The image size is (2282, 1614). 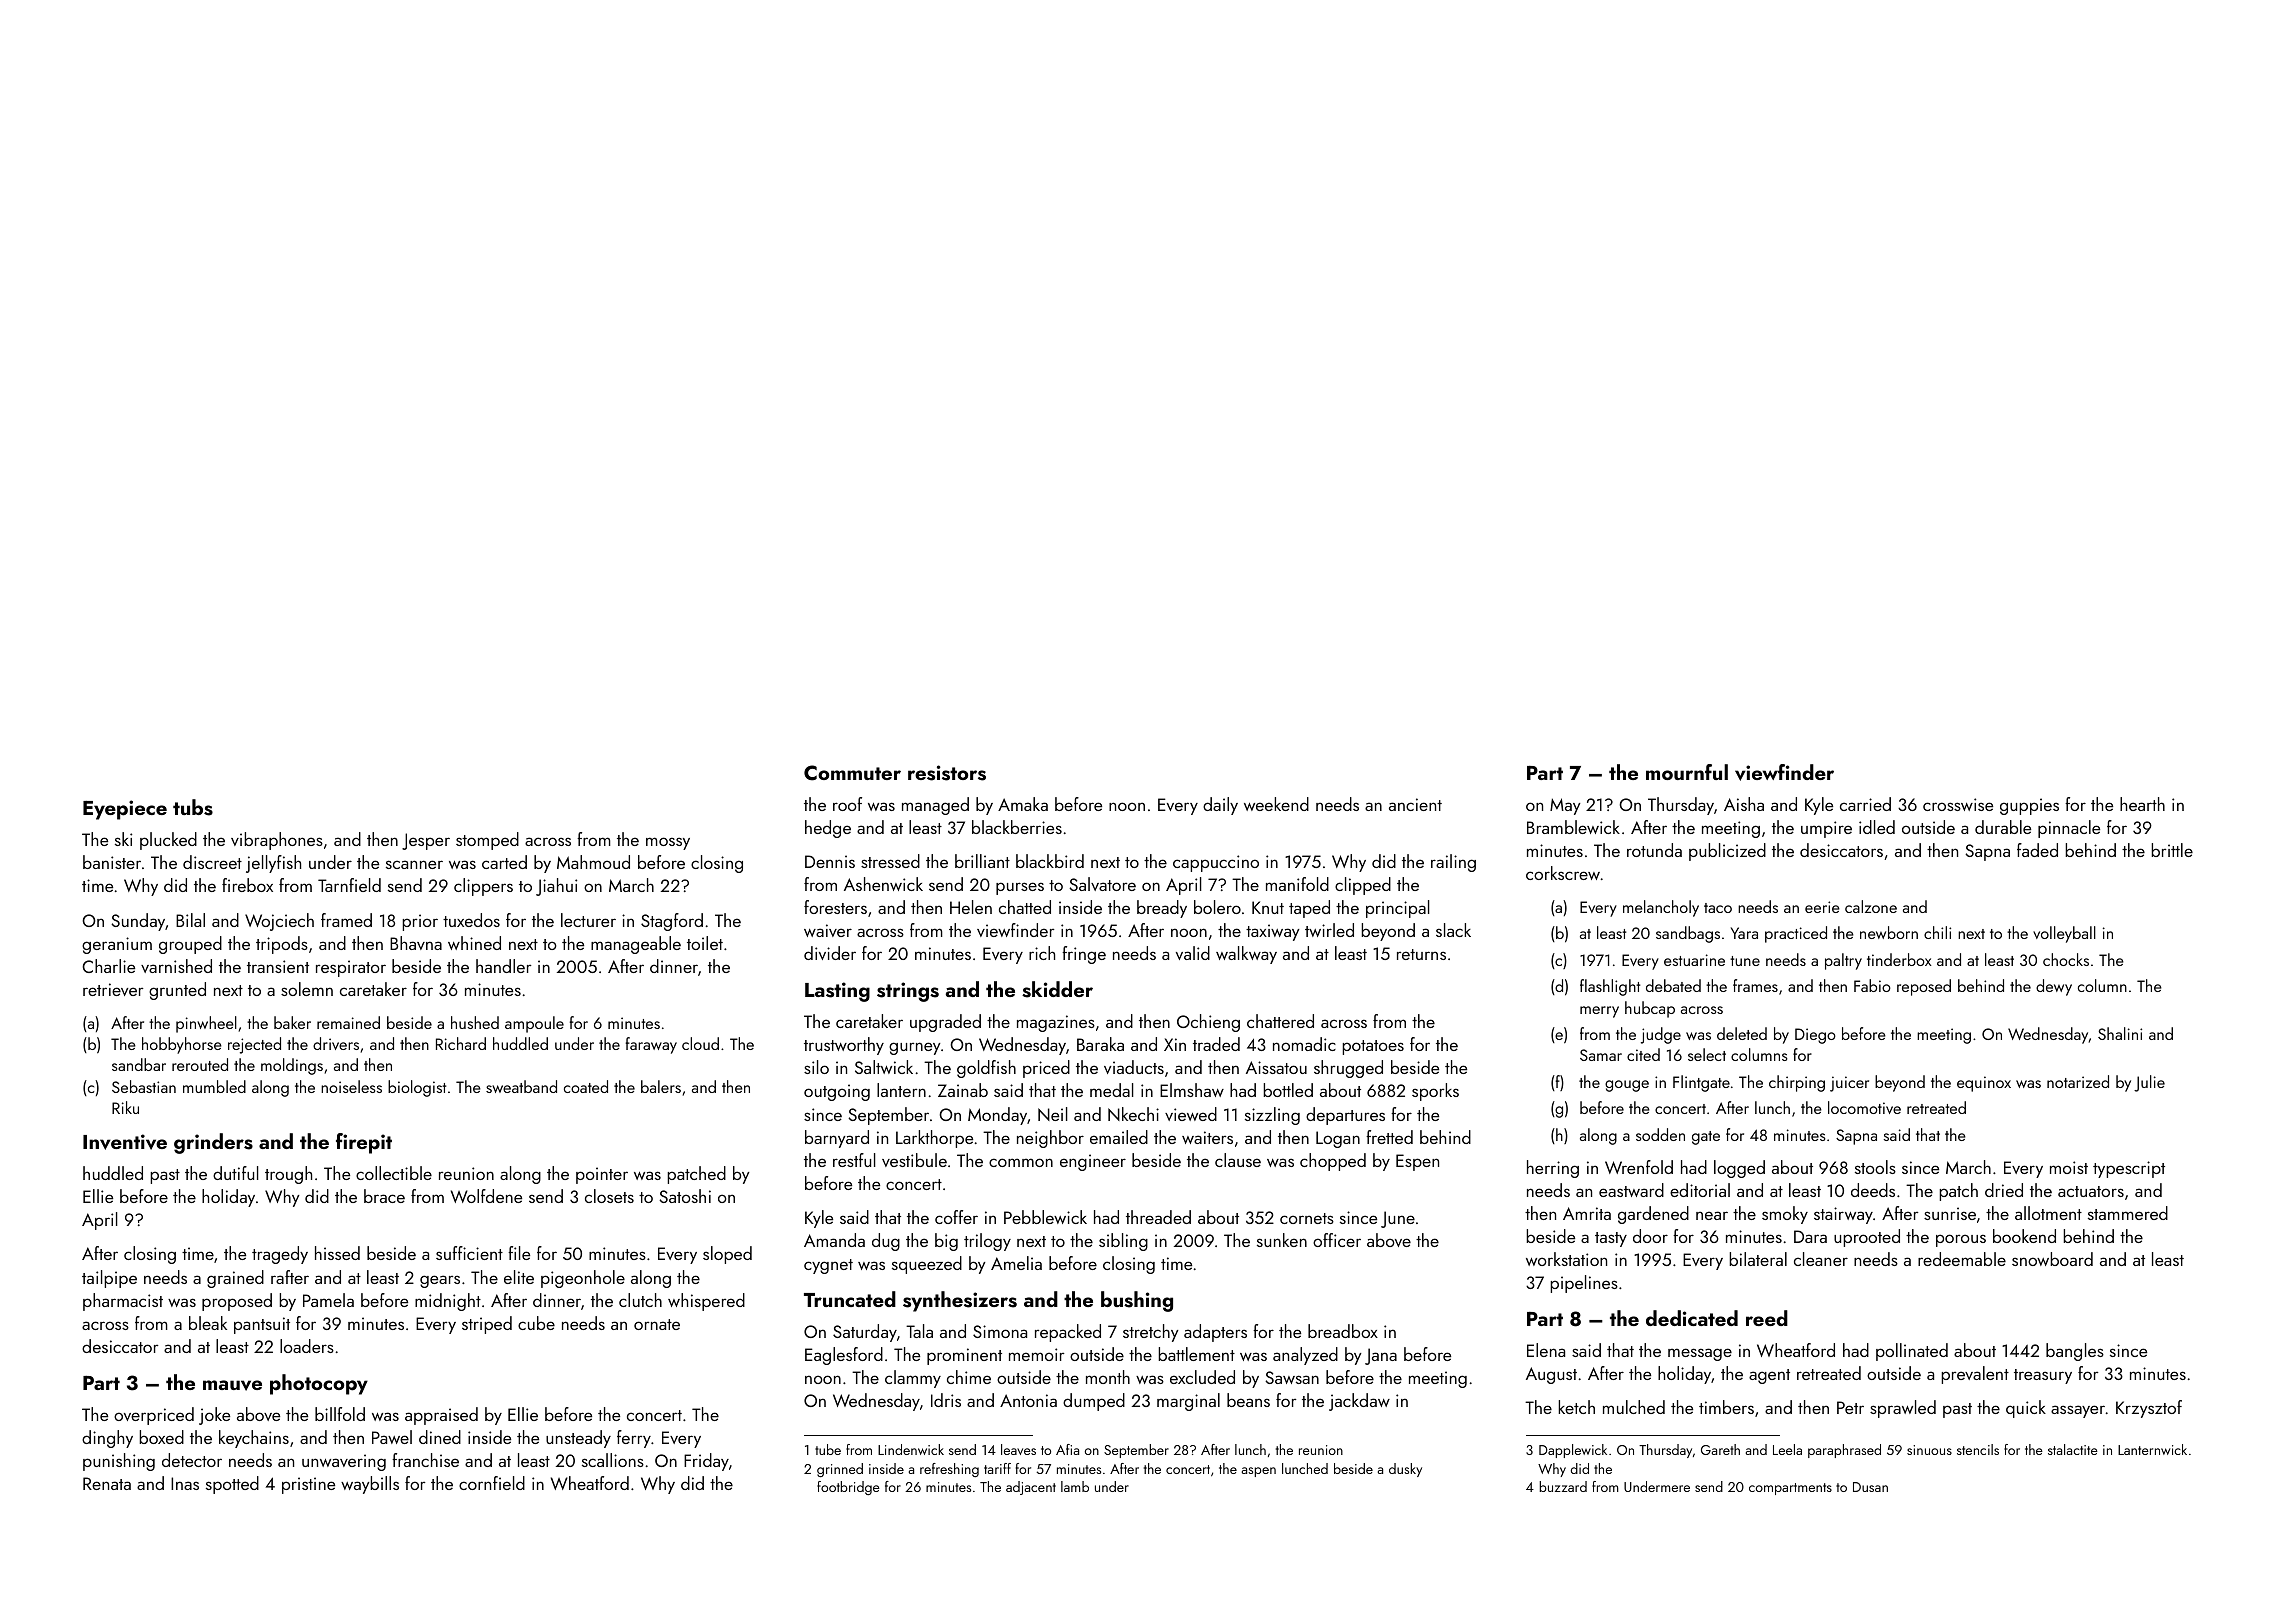 I want to click on daily, so click(x=1220, y=806).
